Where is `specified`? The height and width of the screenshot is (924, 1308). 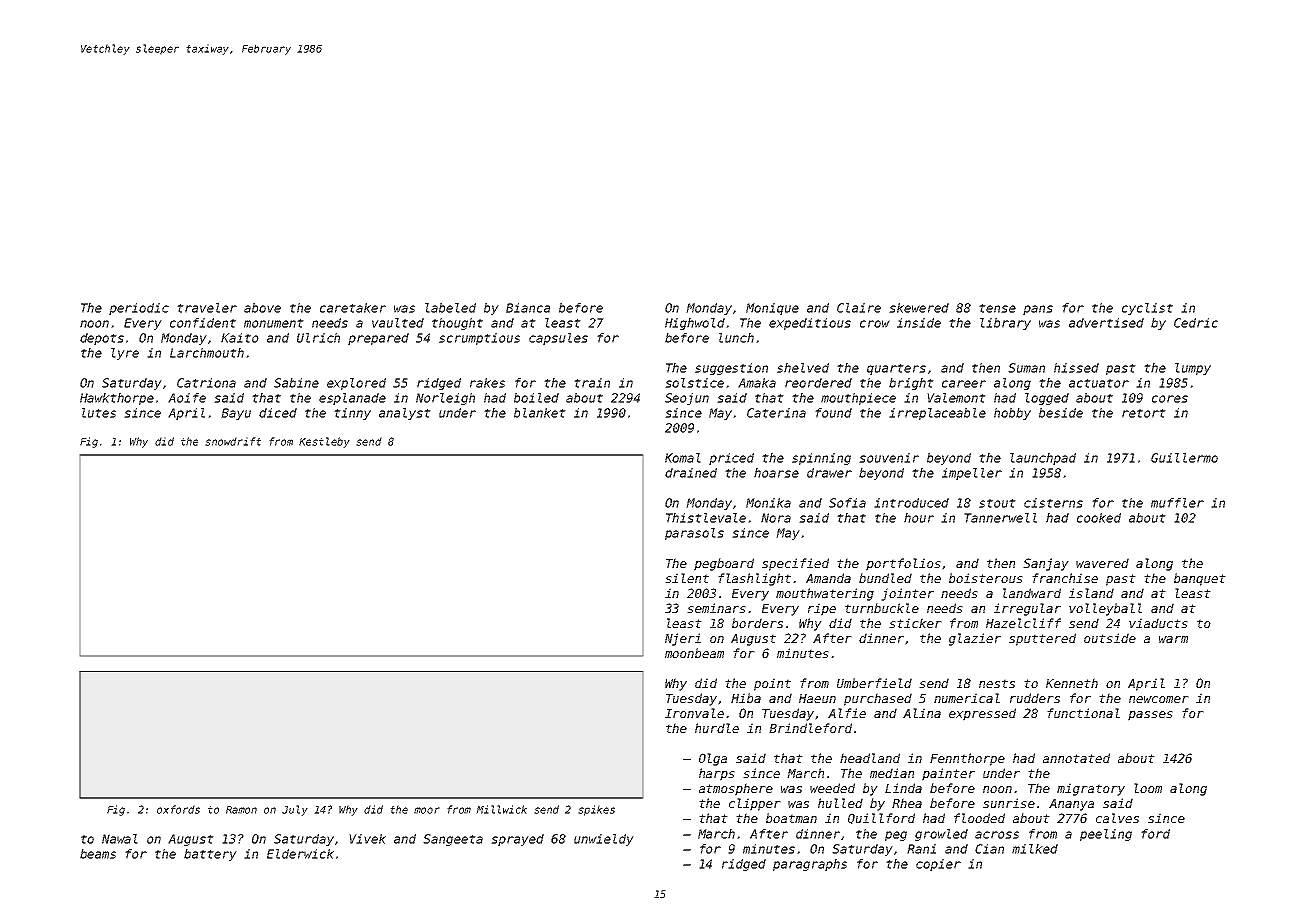 specified is located at coordinates (795, 564).
